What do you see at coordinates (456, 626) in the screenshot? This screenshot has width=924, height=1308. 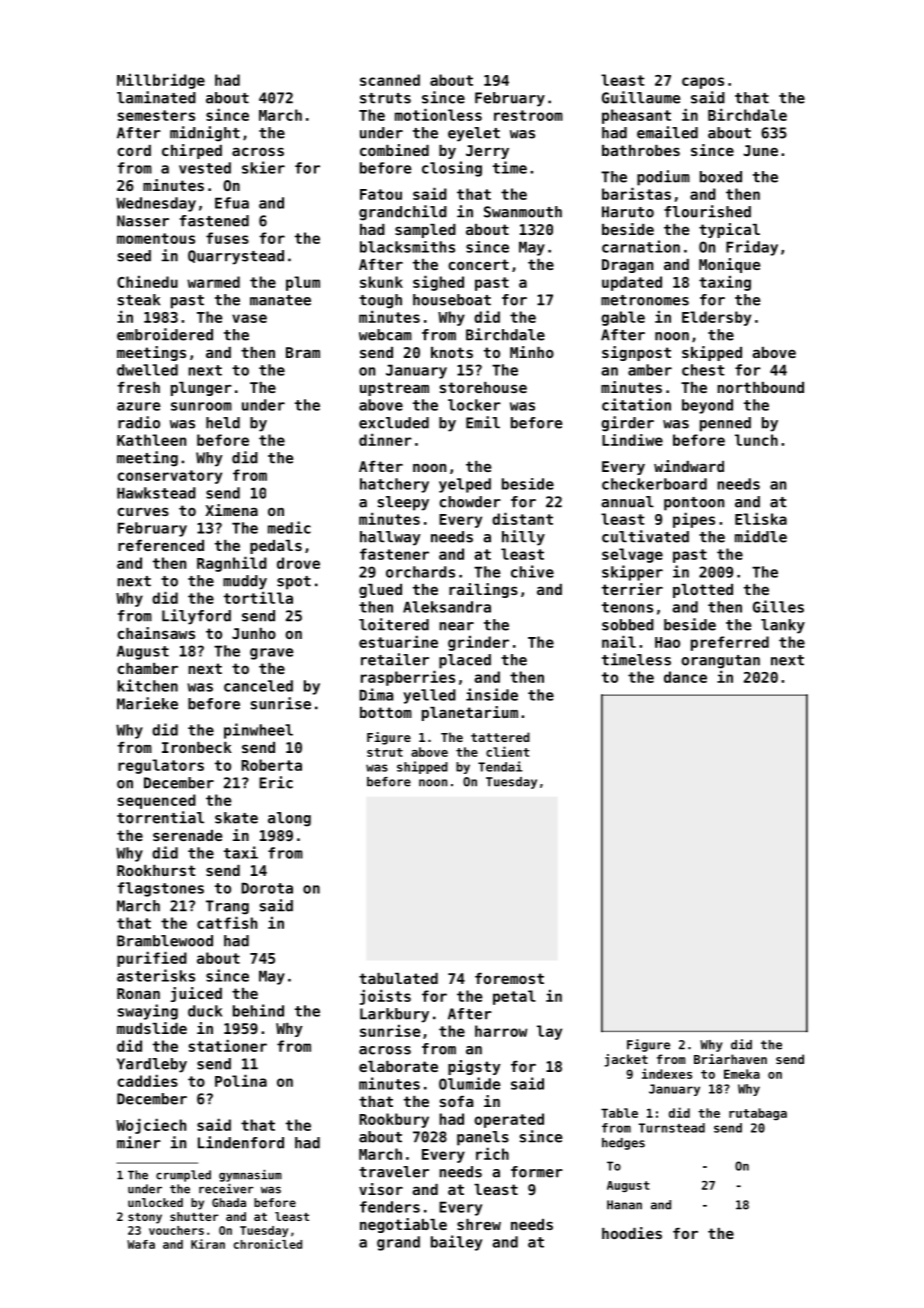 I see `near` at bounding box center [456, 626].
